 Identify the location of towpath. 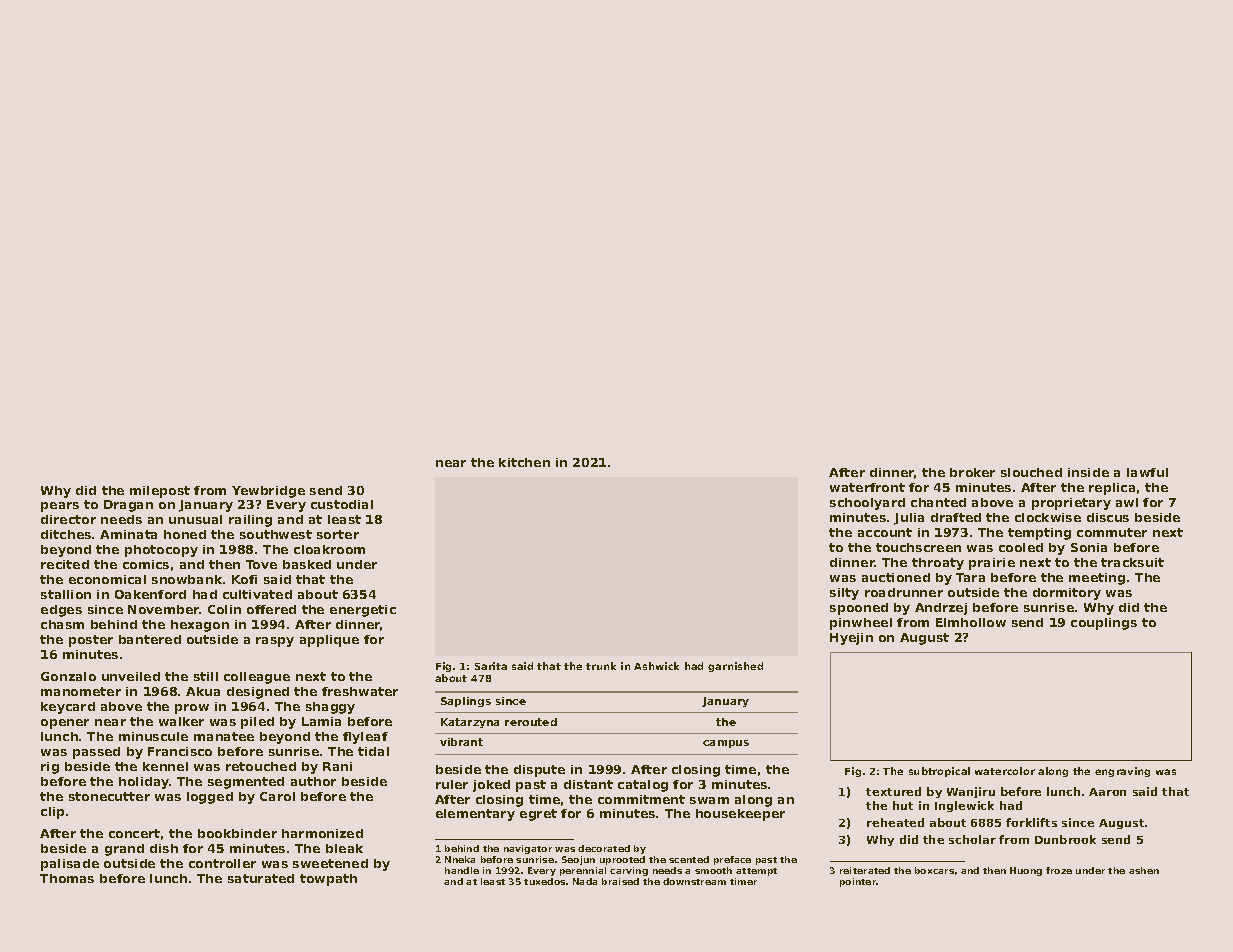
(328, 880).
